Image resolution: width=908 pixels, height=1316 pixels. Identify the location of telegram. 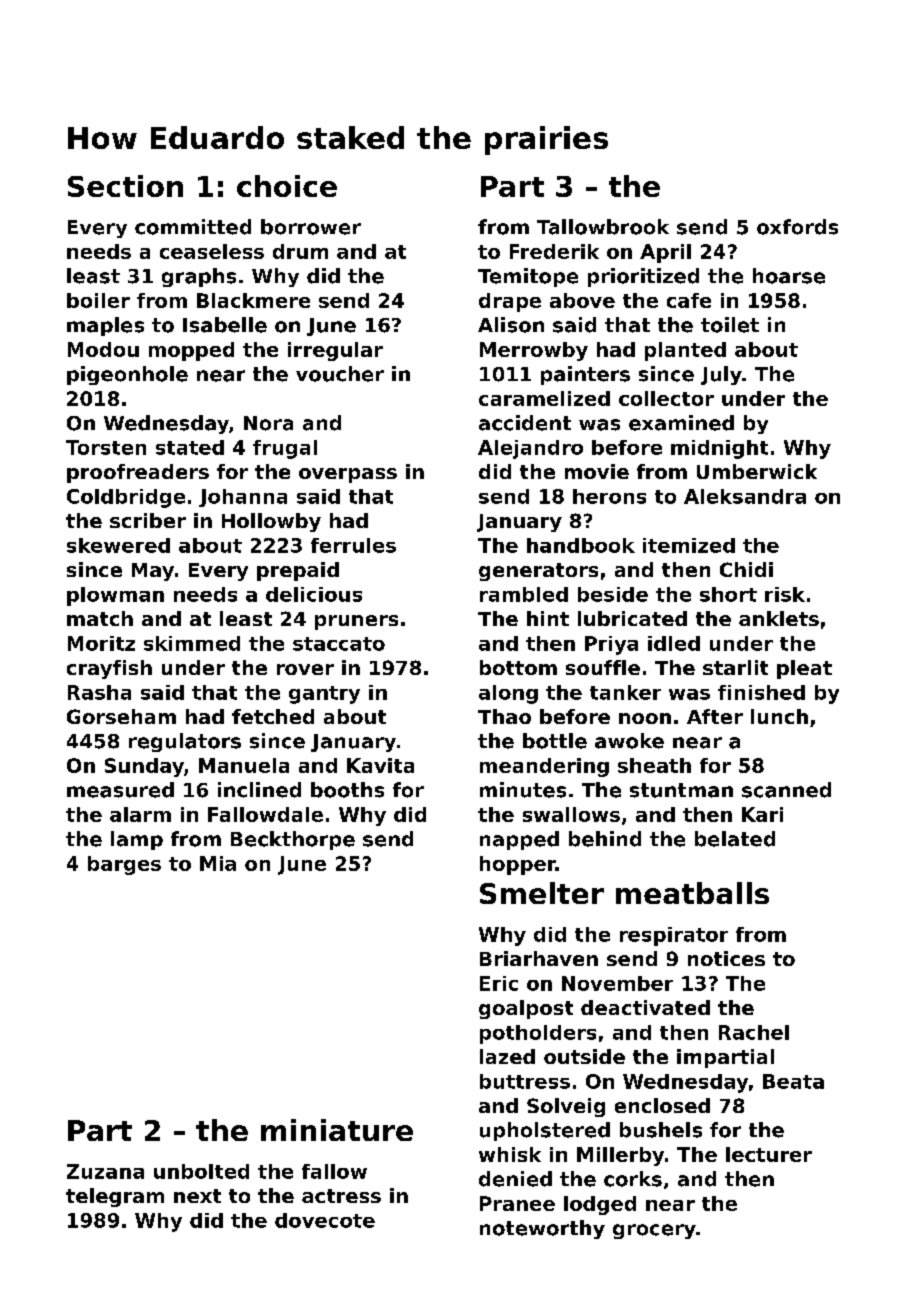
(115, 1197).
